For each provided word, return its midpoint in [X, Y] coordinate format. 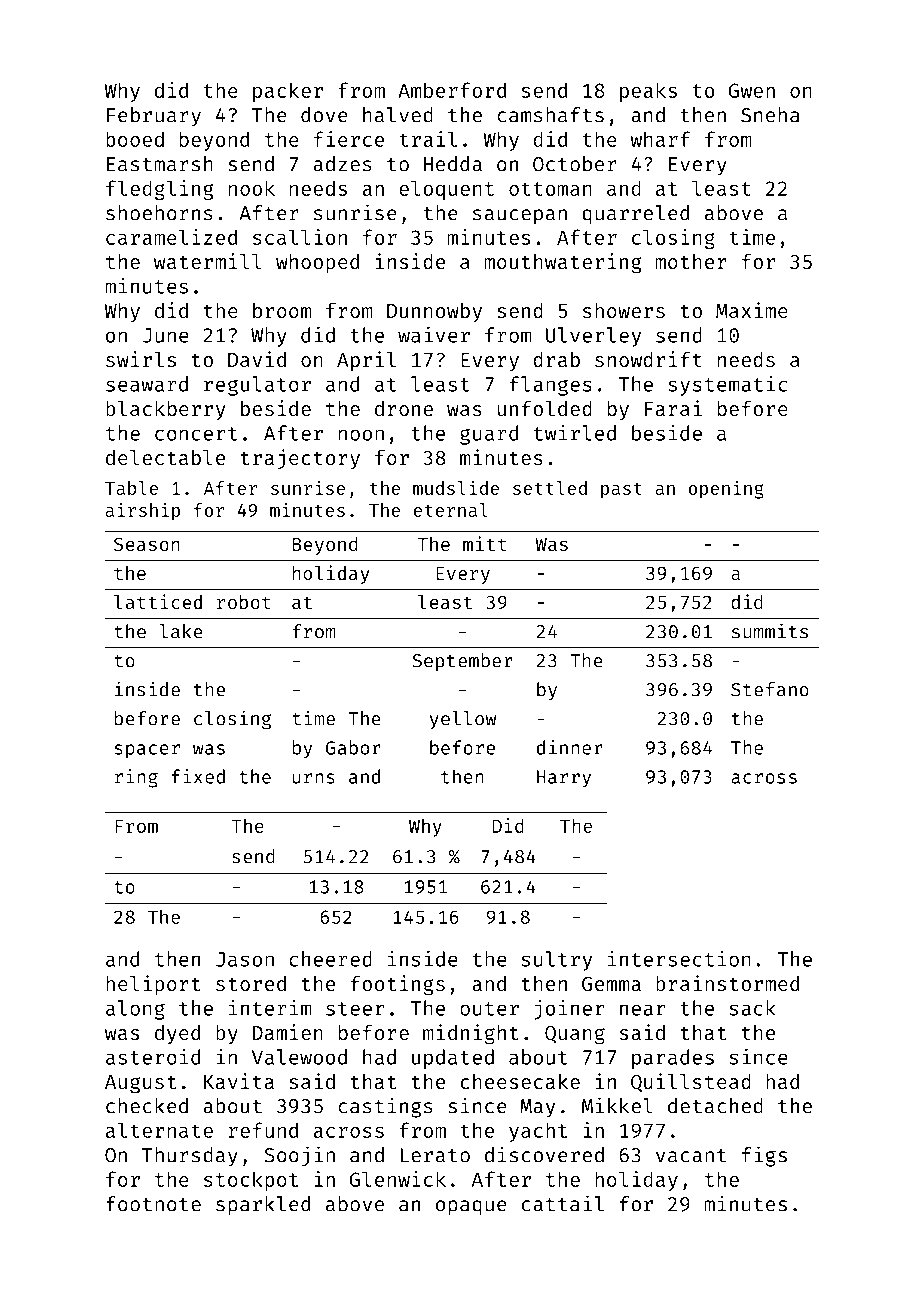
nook [252, 188]
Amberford [452, 90]
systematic [727, 386]
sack [753, 1008]
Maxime [752, 310]
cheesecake [520, 1081]
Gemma [611, 983]
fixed [198, 776]
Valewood [299, 1057]
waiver [434, 335]
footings [398, 985]
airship [143, 511]
